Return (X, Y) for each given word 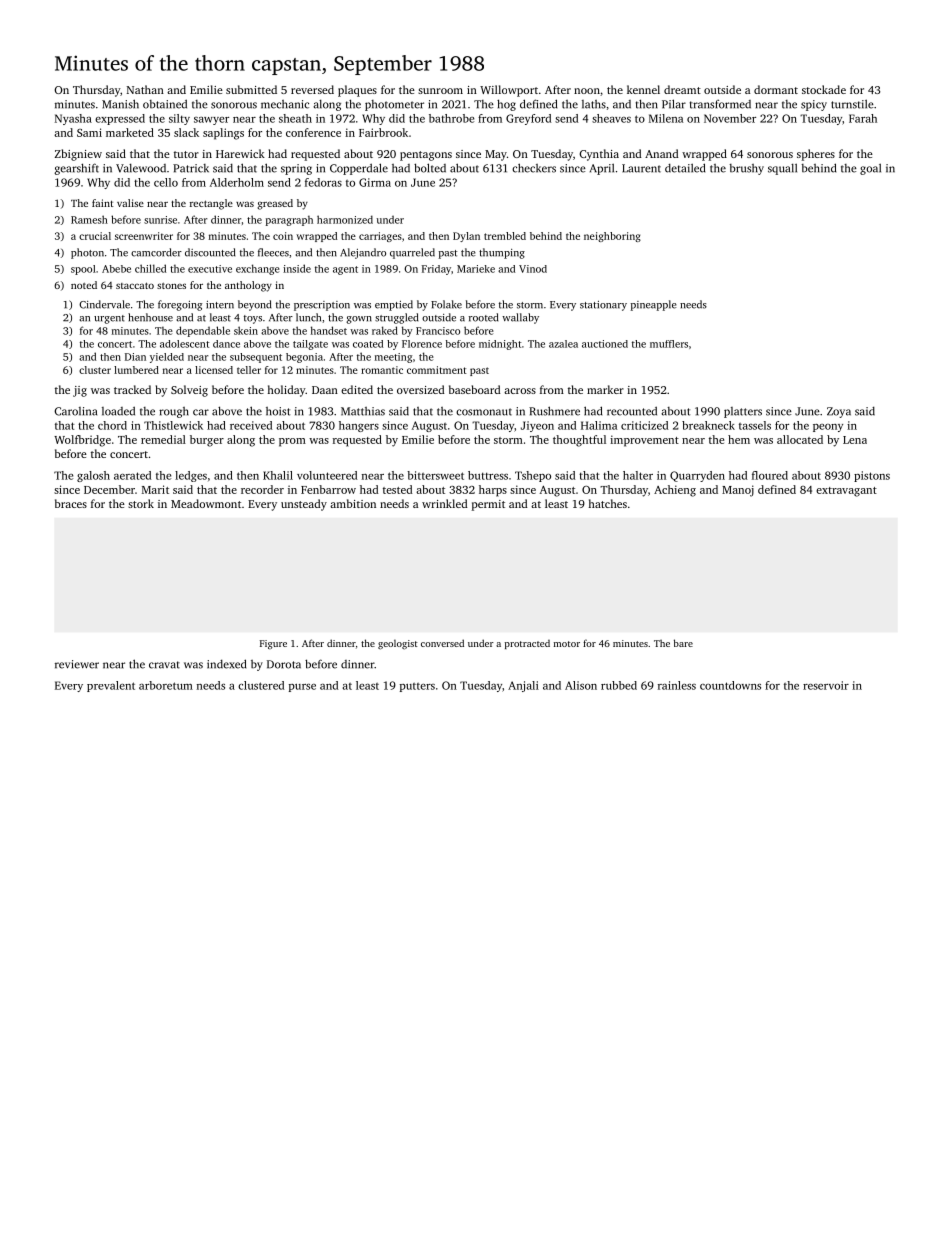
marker (605, 389)
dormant (776, 89)
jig (80, 391)
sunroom (440, 91)
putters (417, 687)
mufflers (669, 344)
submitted (251, 89)
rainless (677, 685)
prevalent (111, 686)
